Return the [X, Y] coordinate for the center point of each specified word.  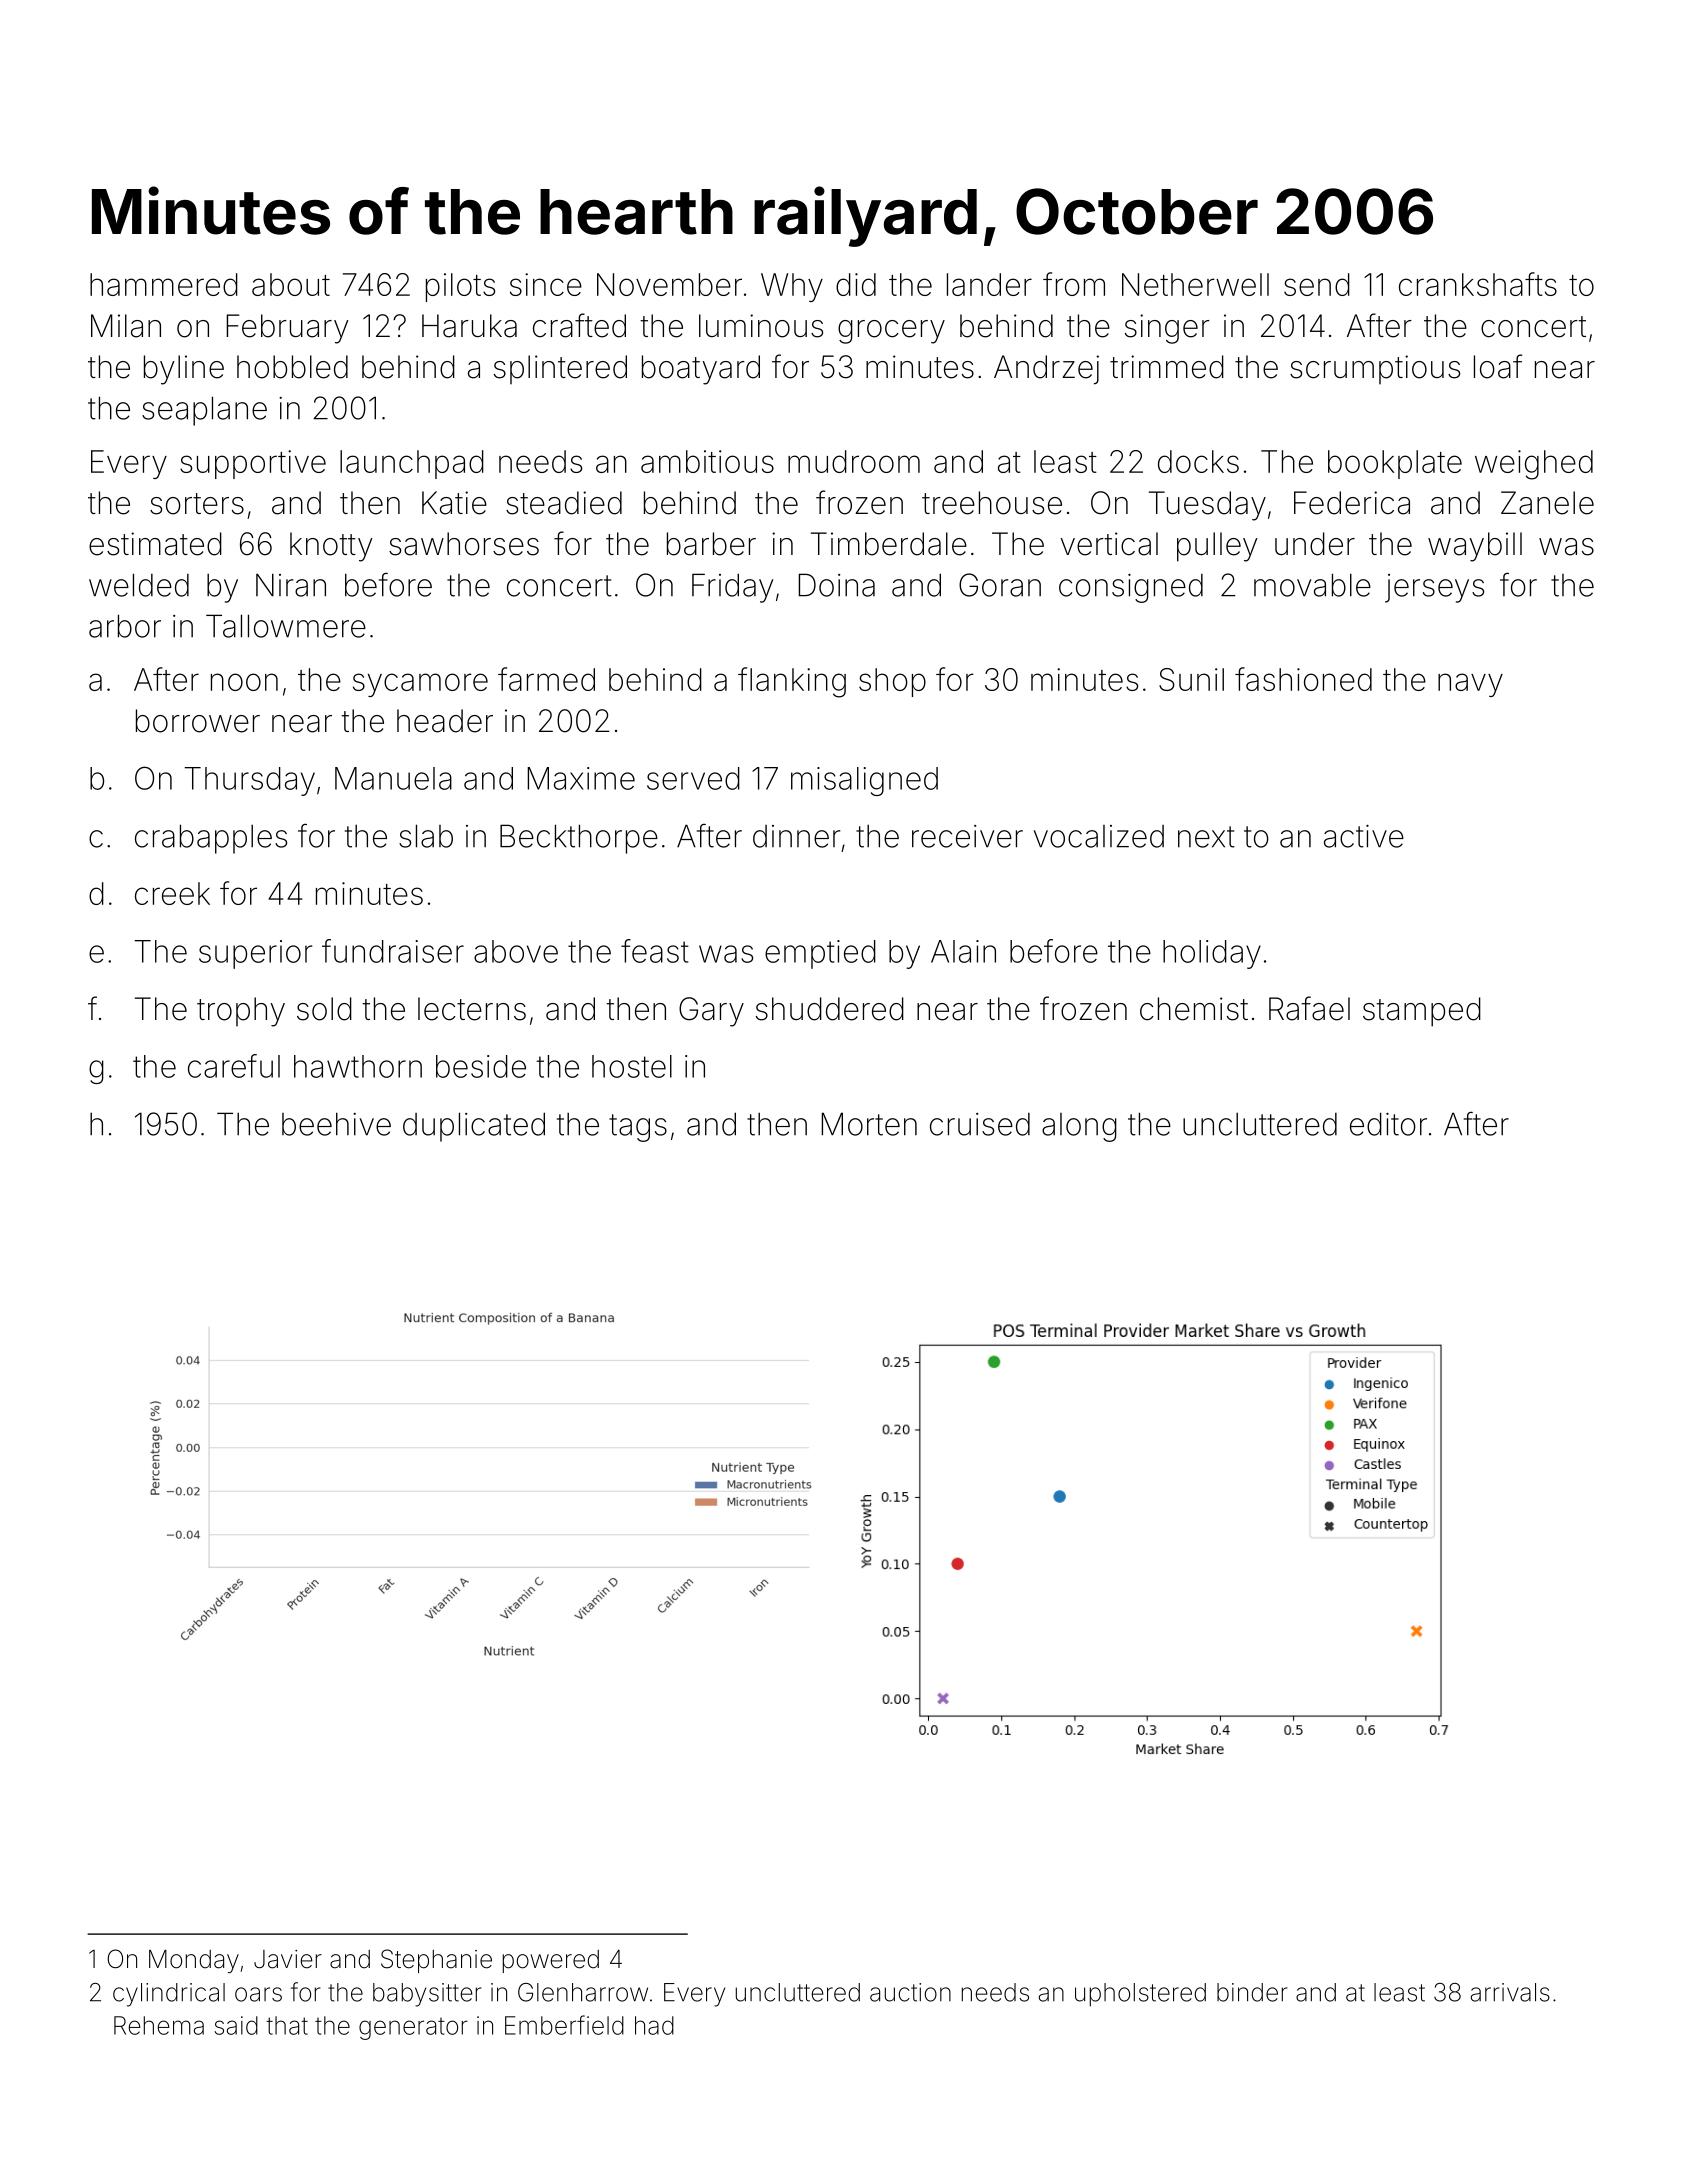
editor [1388, 1124]
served [693, 778]
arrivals [1510, 1992]
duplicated [474, 1127]
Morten [869, 1124]
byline [184, 370]
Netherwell [1195, 284]
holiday [1212, 954]
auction [910, 1992]
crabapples [211, 839]
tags [638, 1128]
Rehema [159, 2025]
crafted [579, 325]
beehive [336, 1124]
